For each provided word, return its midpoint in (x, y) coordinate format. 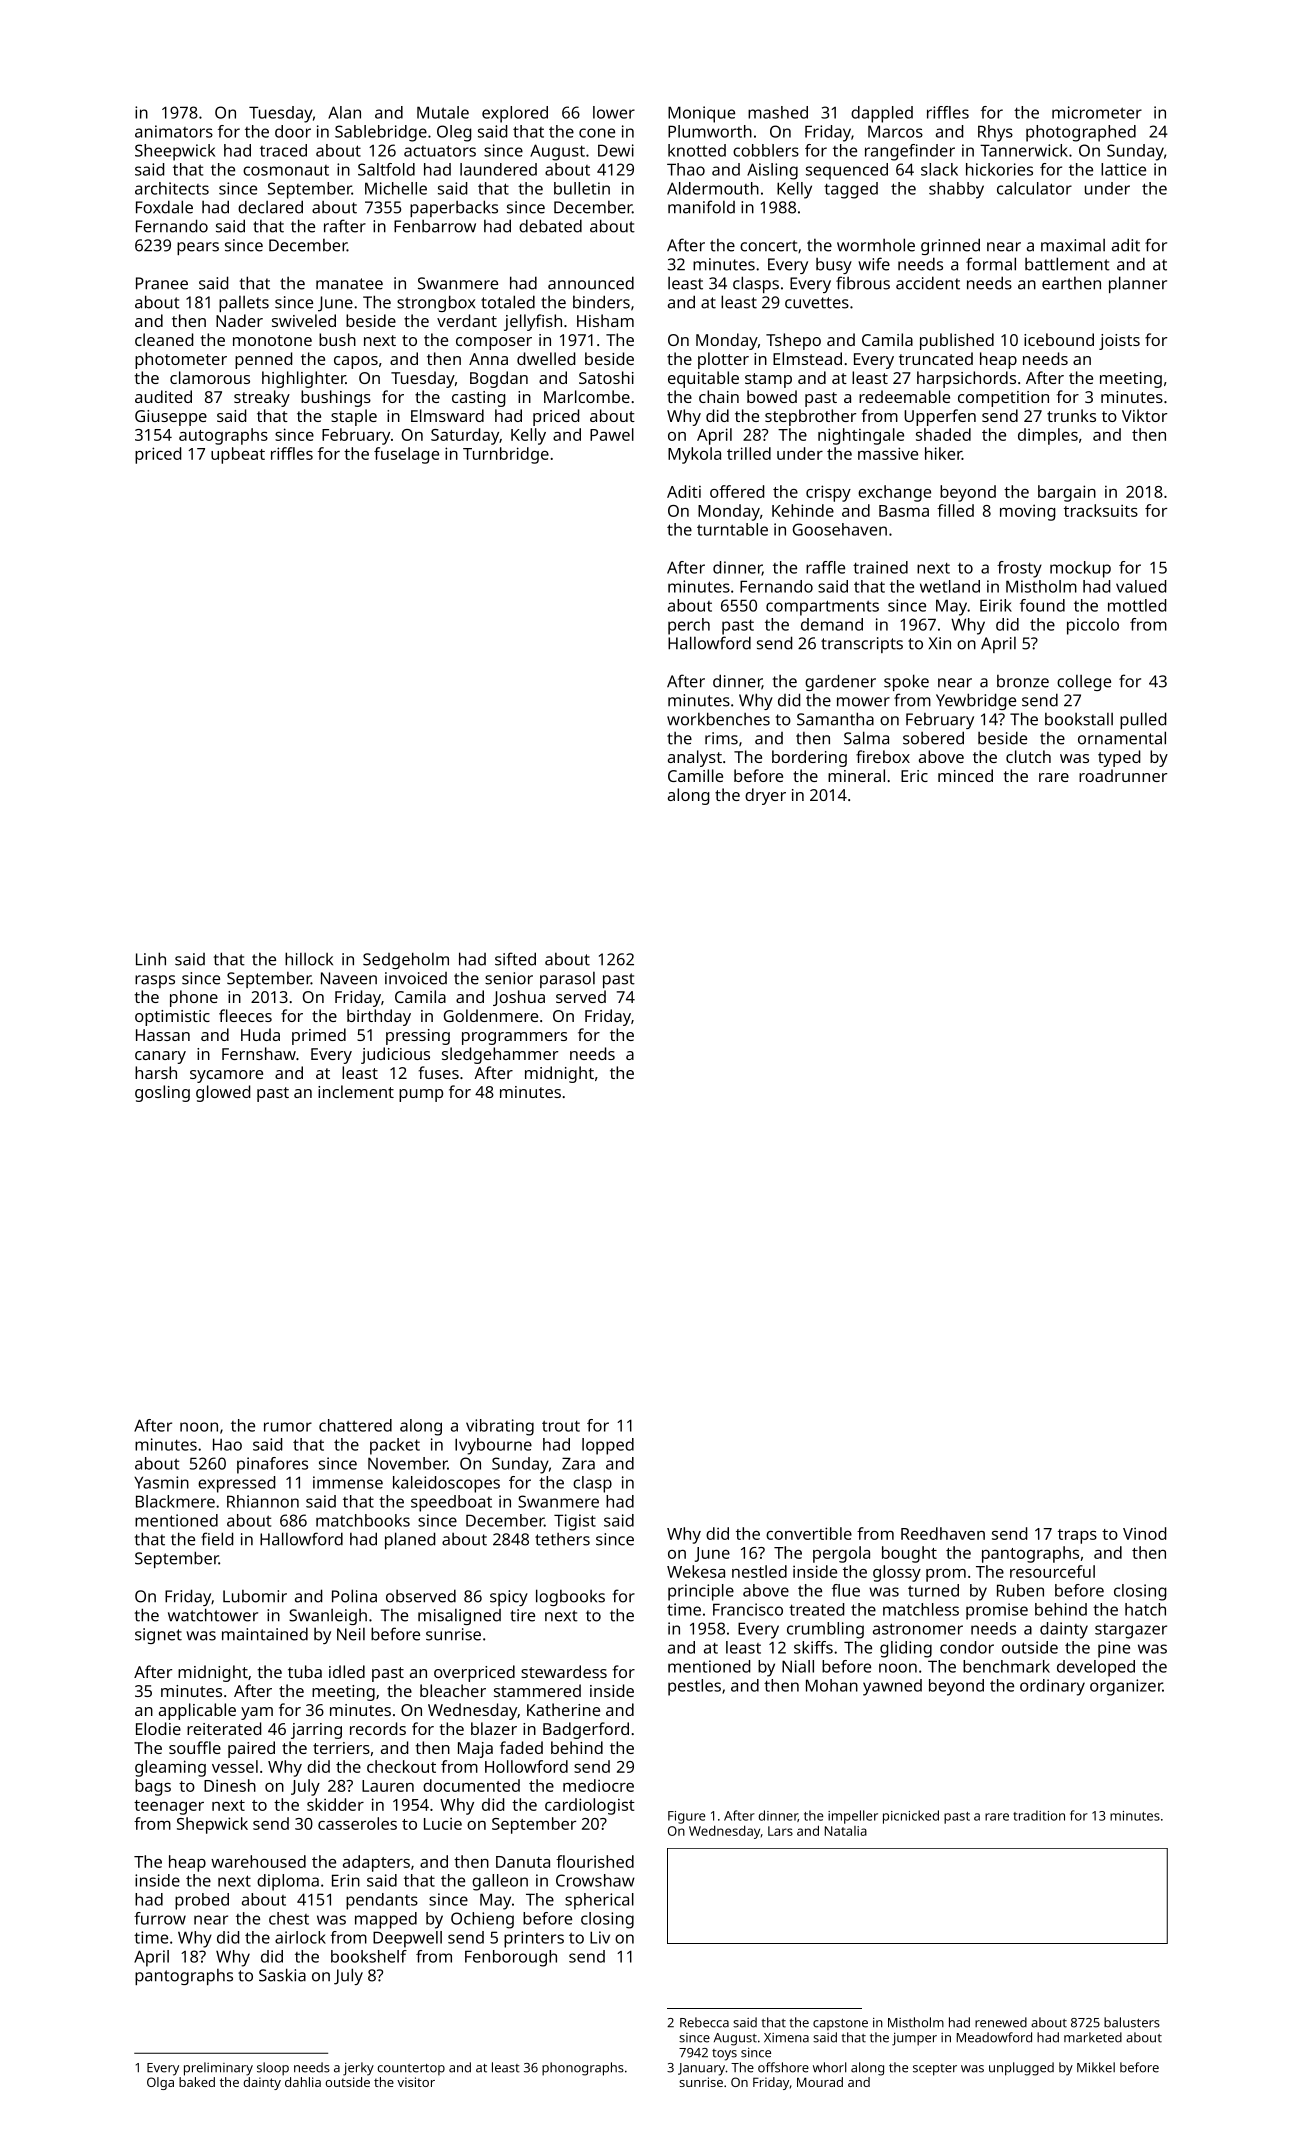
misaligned (459, 1617)
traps (1077, 1536)
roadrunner (1123, 775)
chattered (355, 1425)
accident (928, 283)
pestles (694, 1687)
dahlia (303, 2082)
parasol (567, 980)
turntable (732, 529)
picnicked (911, 1817)
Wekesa (696, 1571)
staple (354, 417)
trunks (1071, 415)
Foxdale (164, 207)
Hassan (163, 1035)
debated (550, 226)
